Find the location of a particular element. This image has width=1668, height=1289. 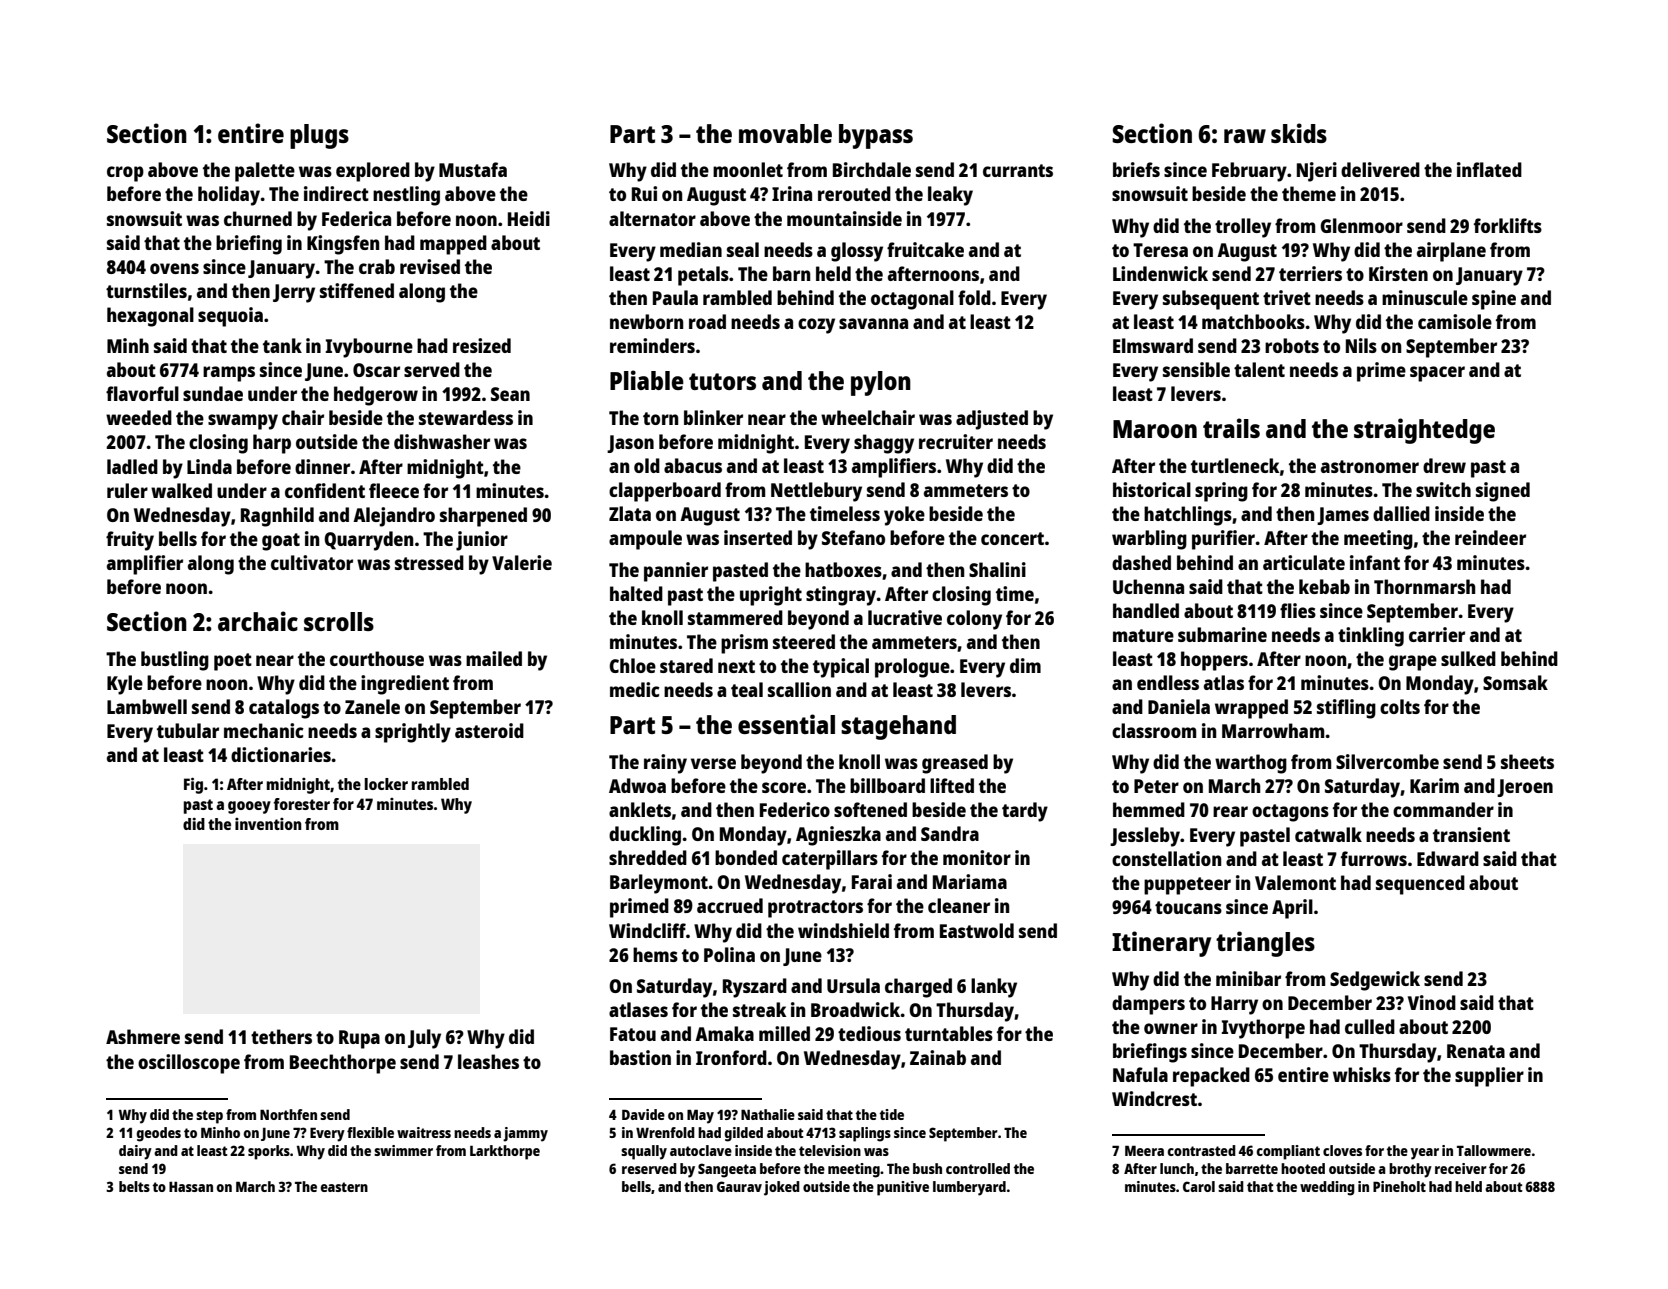

tutors is located at coordinates (722, 381).
